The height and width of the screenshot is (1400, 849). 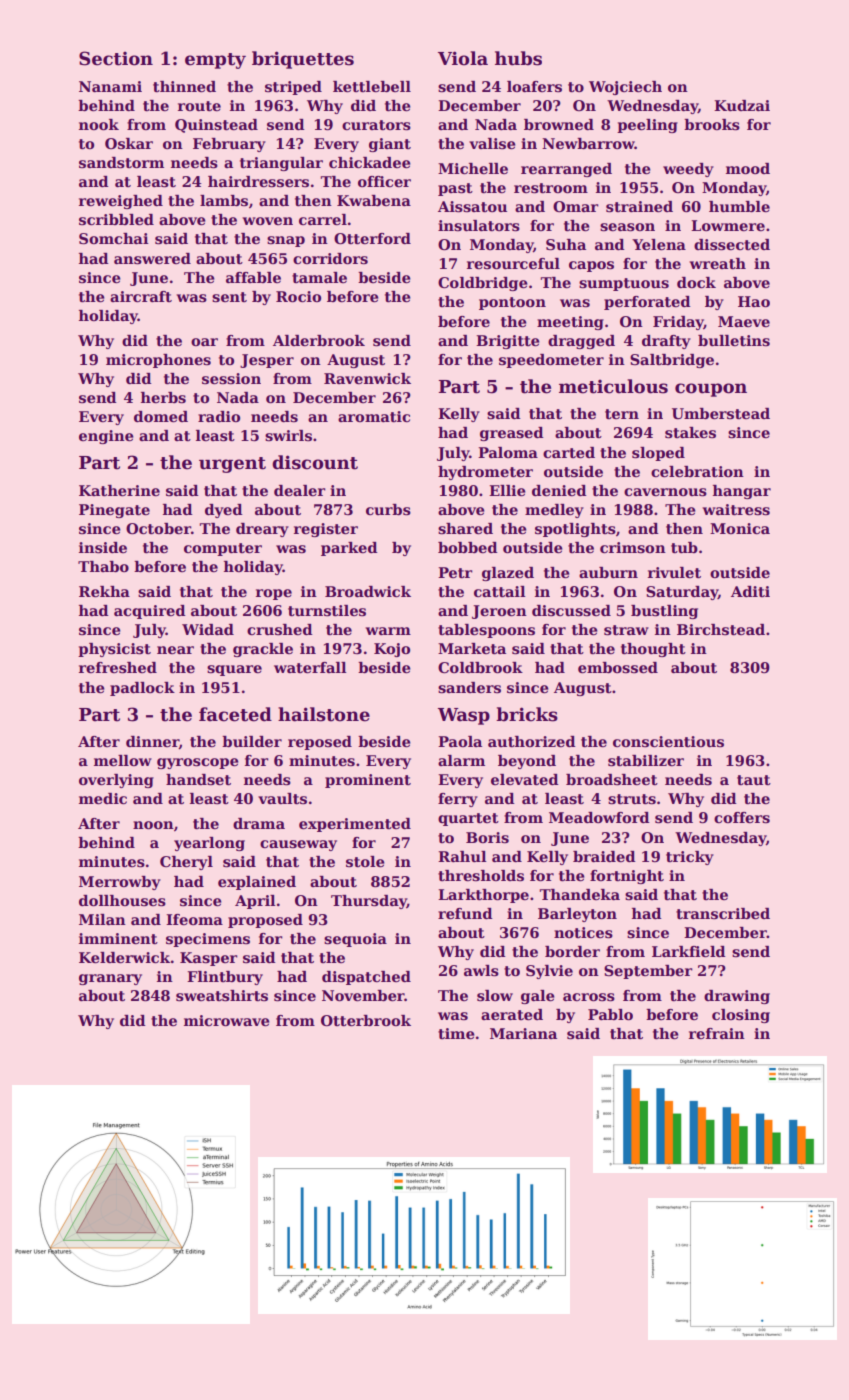 What do you see at coordinates (367, 378) in the screenshot?
I see `Ravenwick` at bounding box center [367, 378].
